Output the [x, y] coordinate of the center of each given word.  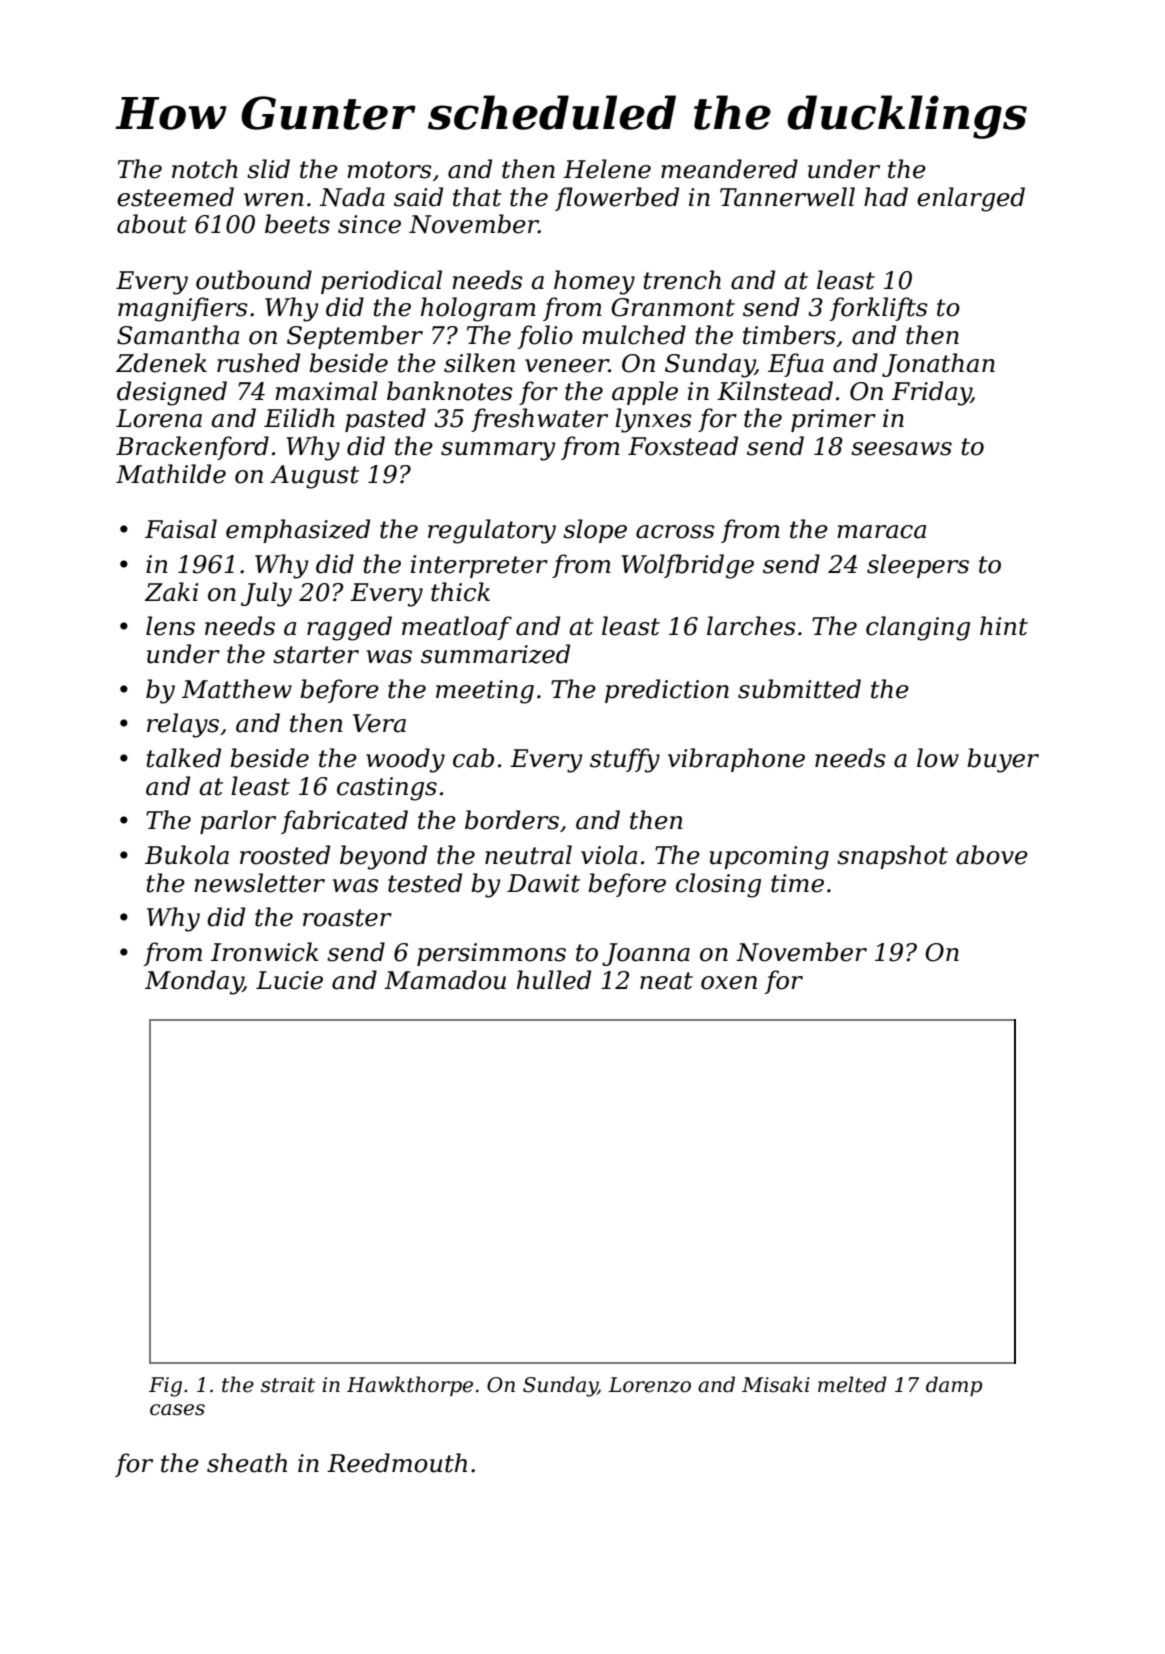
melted [852, 1384]
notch [205, 169]
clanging [918, 628]
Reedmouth [397, 1463]
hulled [554, 980]
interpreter [479, 566]
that [477, 197]
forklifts [879, 309]
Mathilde [171, 474]
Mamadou [445, 980]
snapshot [892, 857]
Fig [165, 1387]
